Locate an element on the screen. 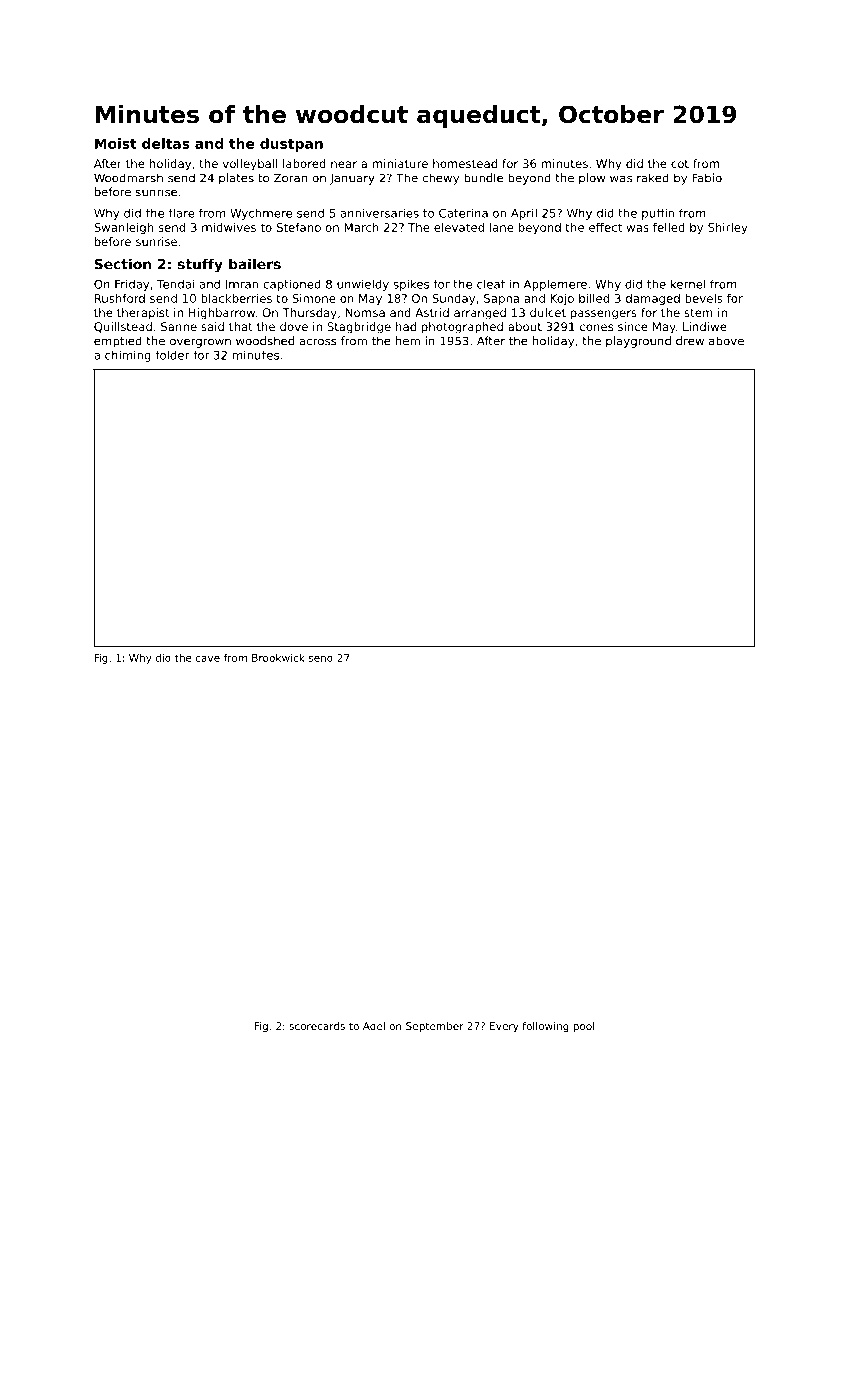  Shirley is located at coordinates (728, 228).
